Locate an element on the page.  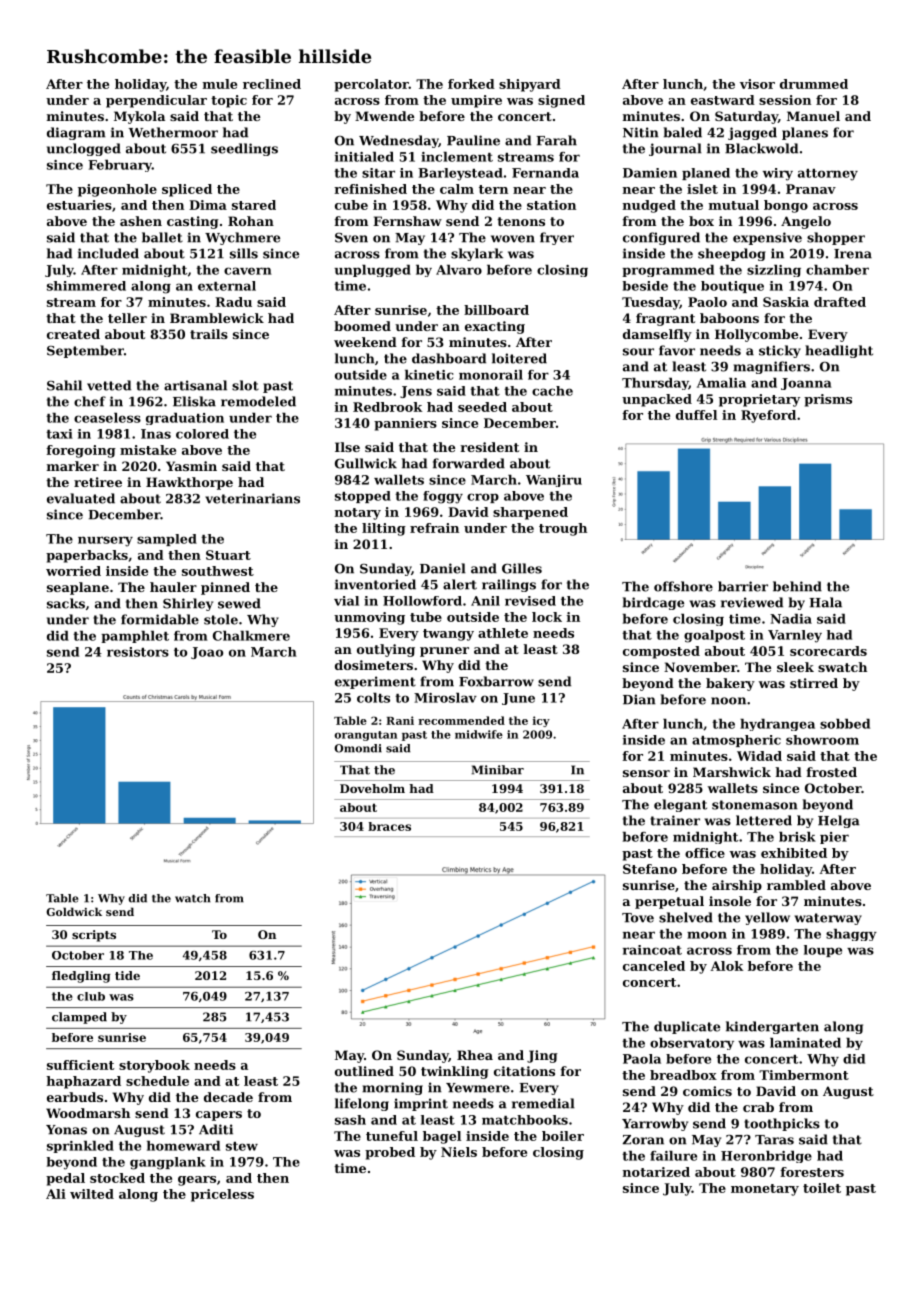
diagram is located at coordinates (76, 133).
